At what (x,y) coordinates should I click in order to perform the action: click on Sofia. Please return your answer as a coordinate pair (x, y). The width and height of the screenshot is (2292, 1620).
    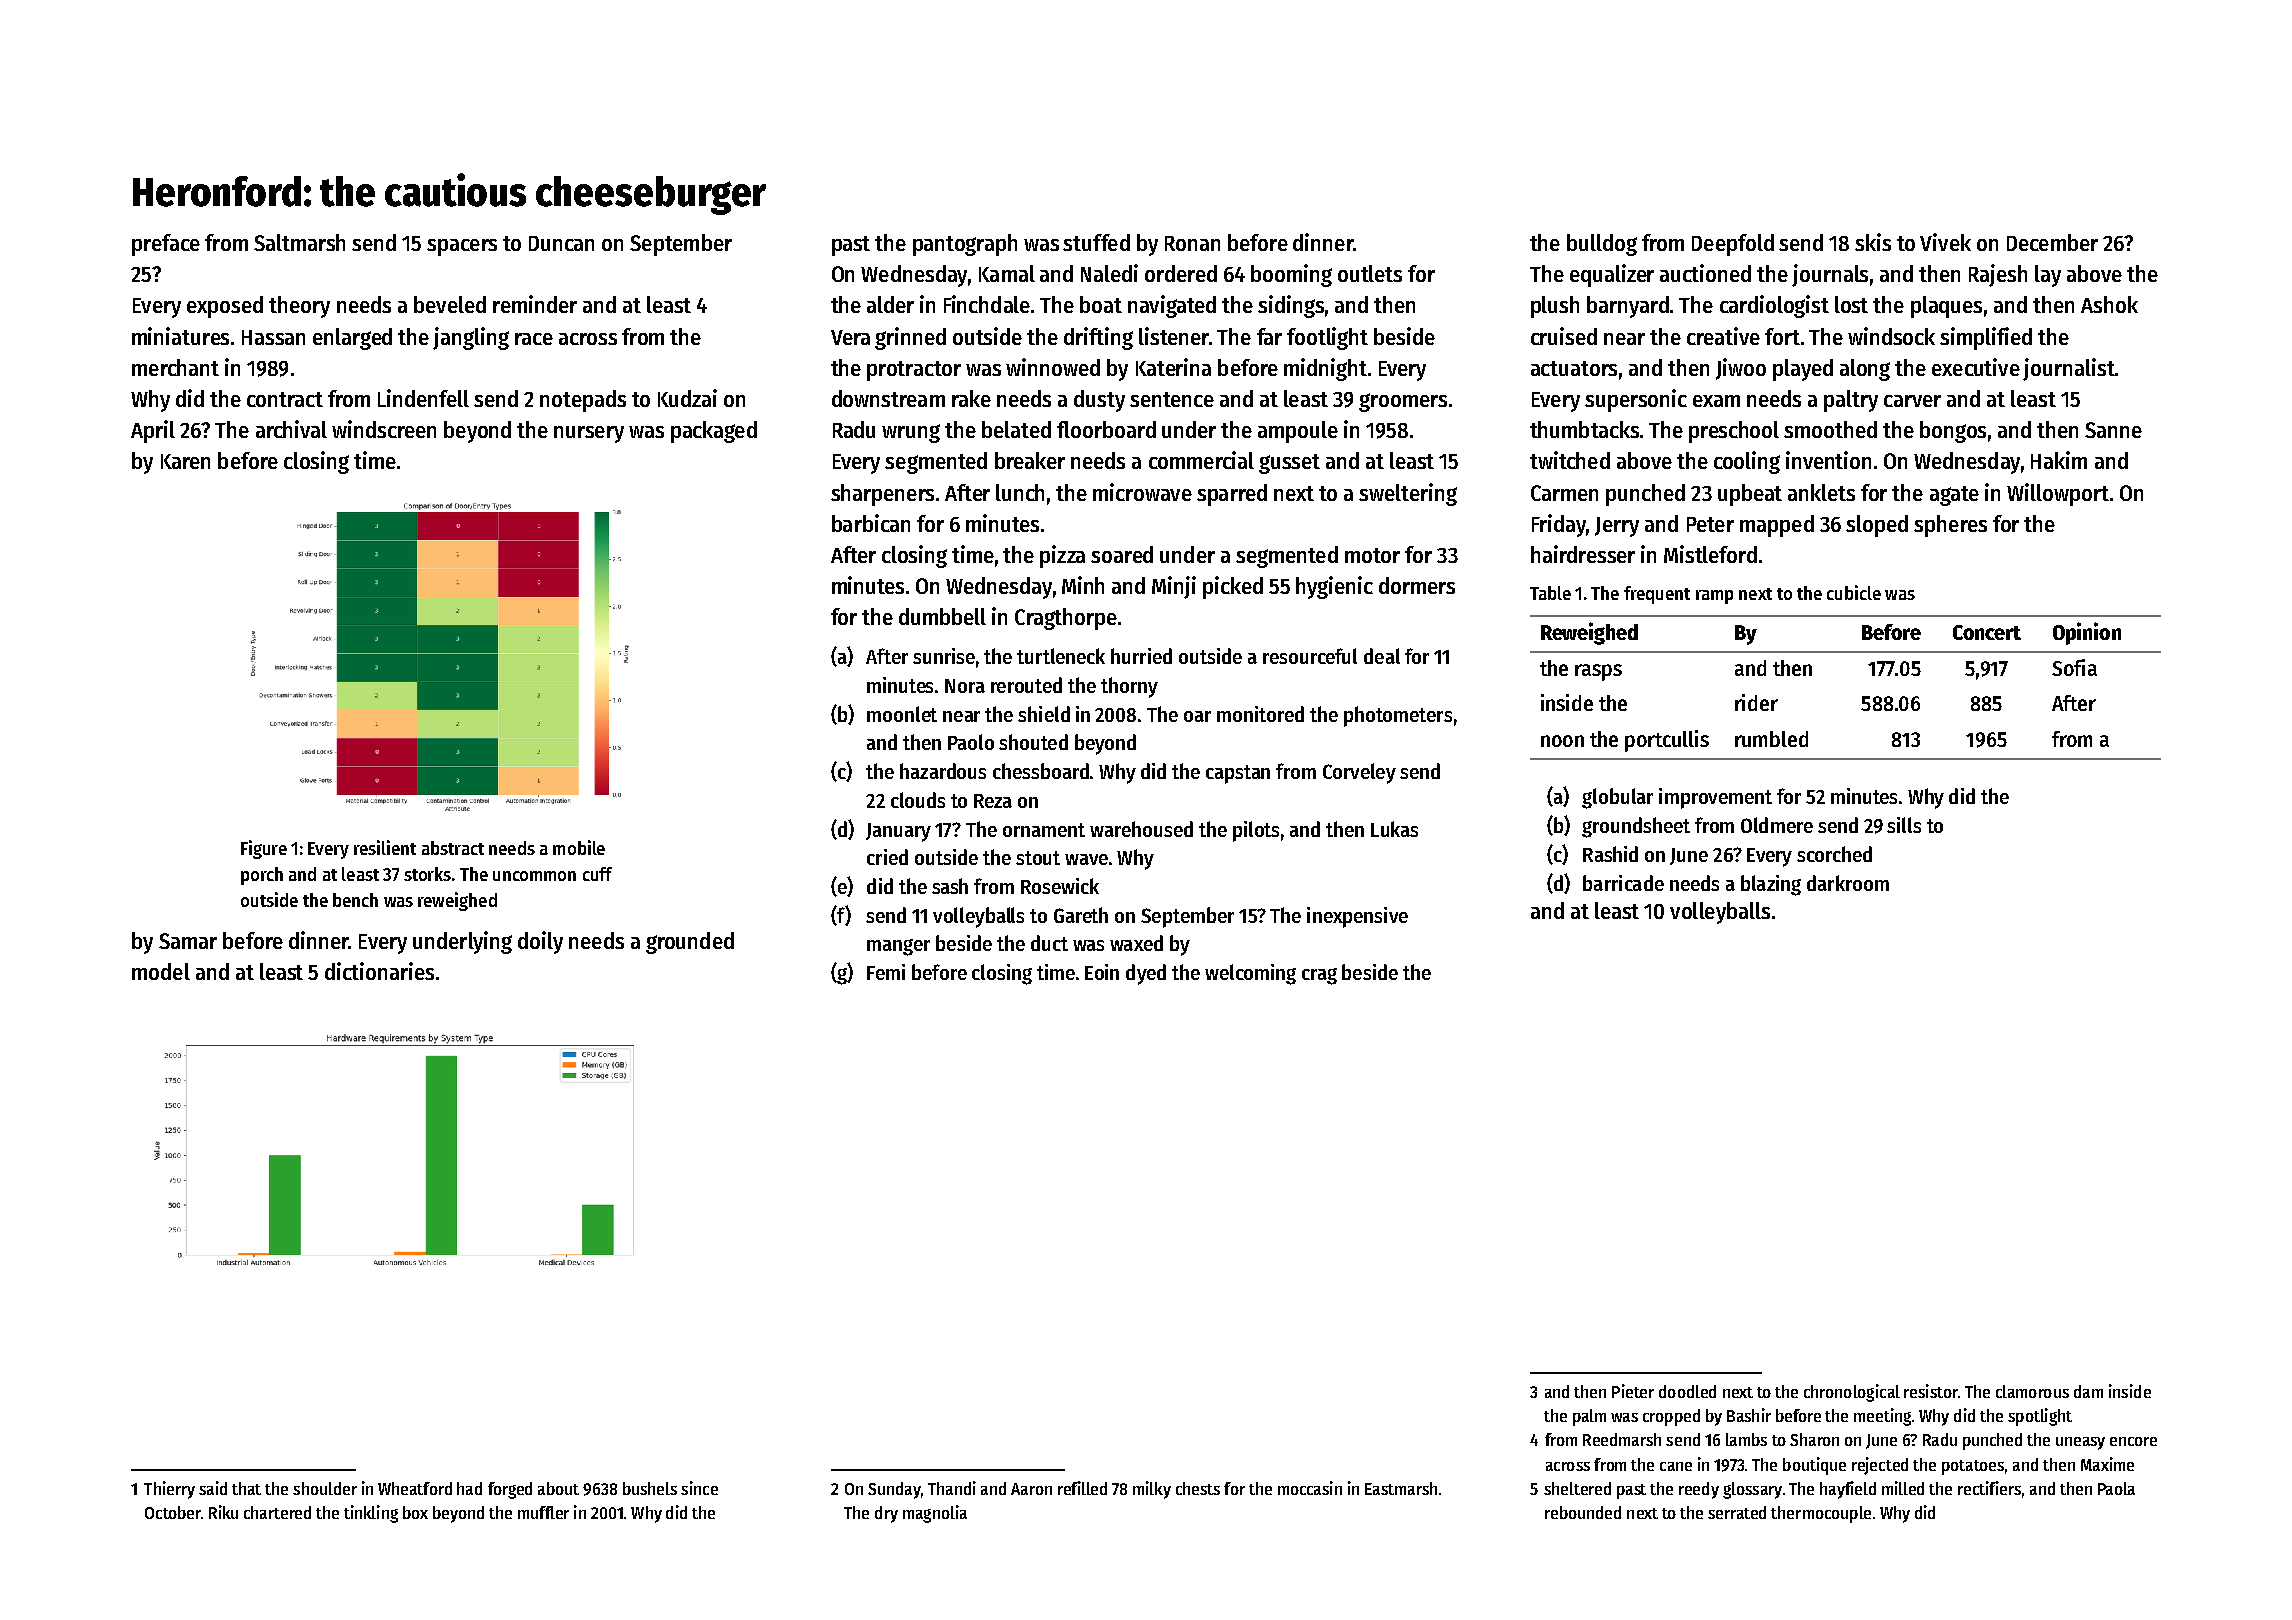
    Looking at the image, I should click on (2074, 667).
